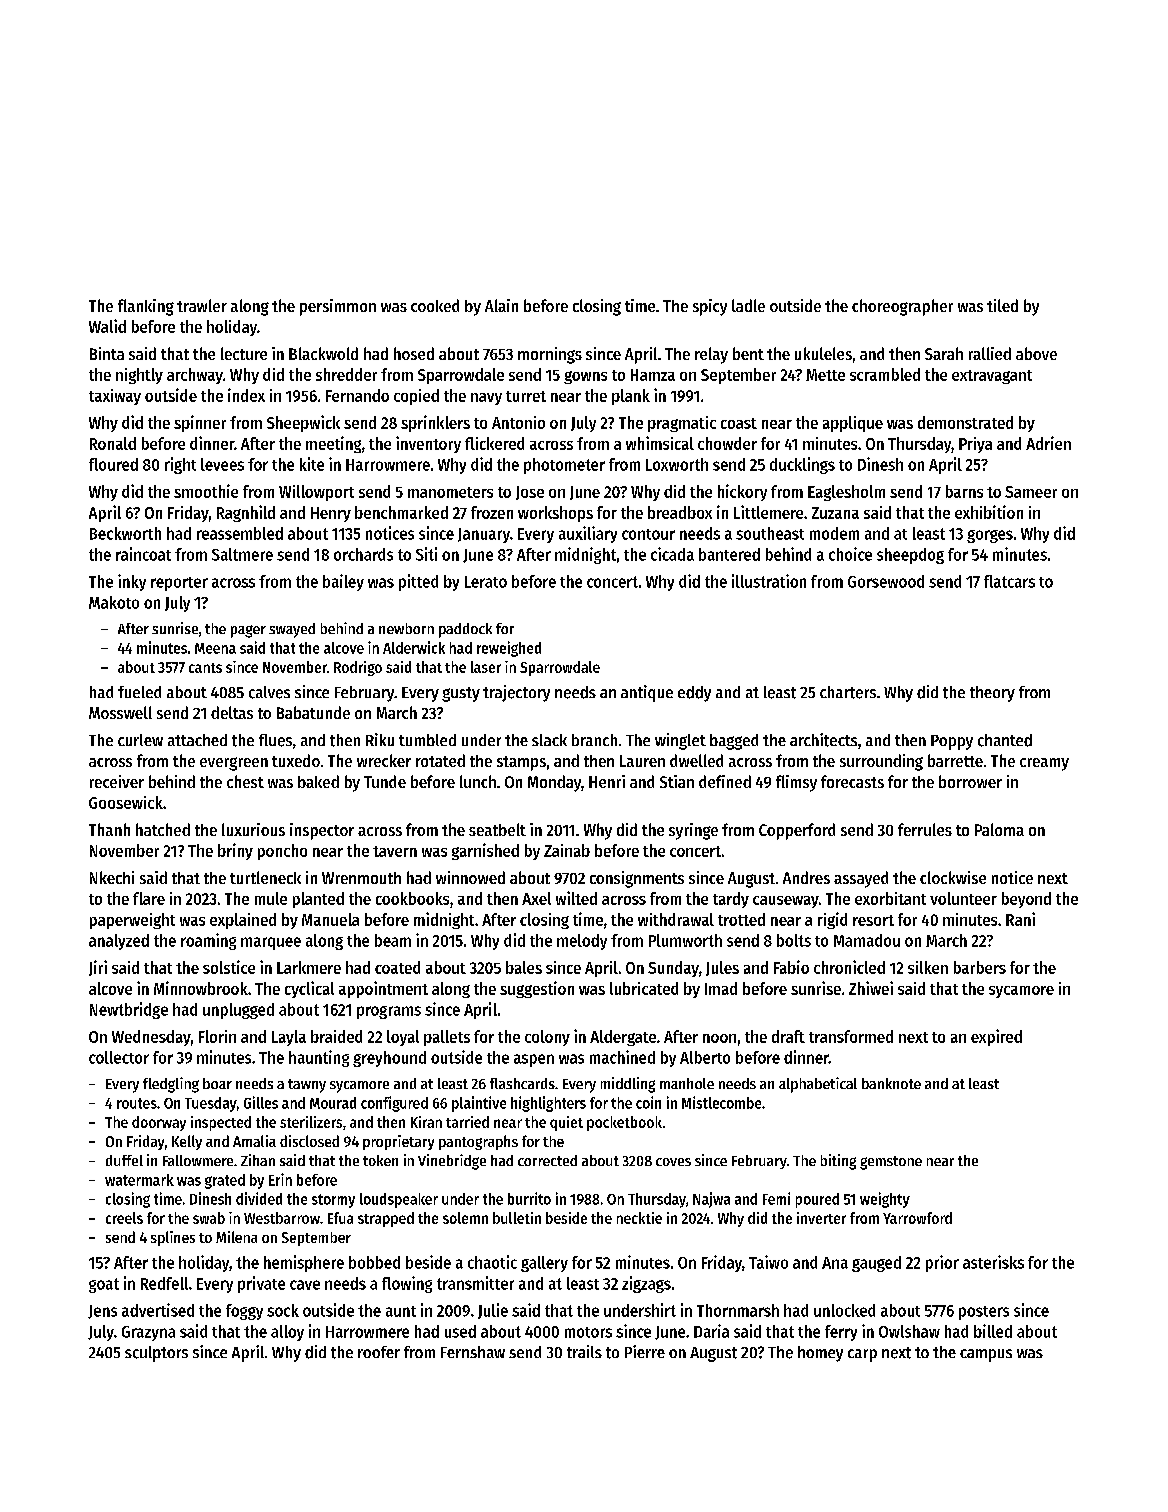 The height and width of the screenshot is (1512, 1168). What do you see at coordinates (156, 1354) in the screenshot?
I see `sculptors` at bounding box center [156, 1354].
